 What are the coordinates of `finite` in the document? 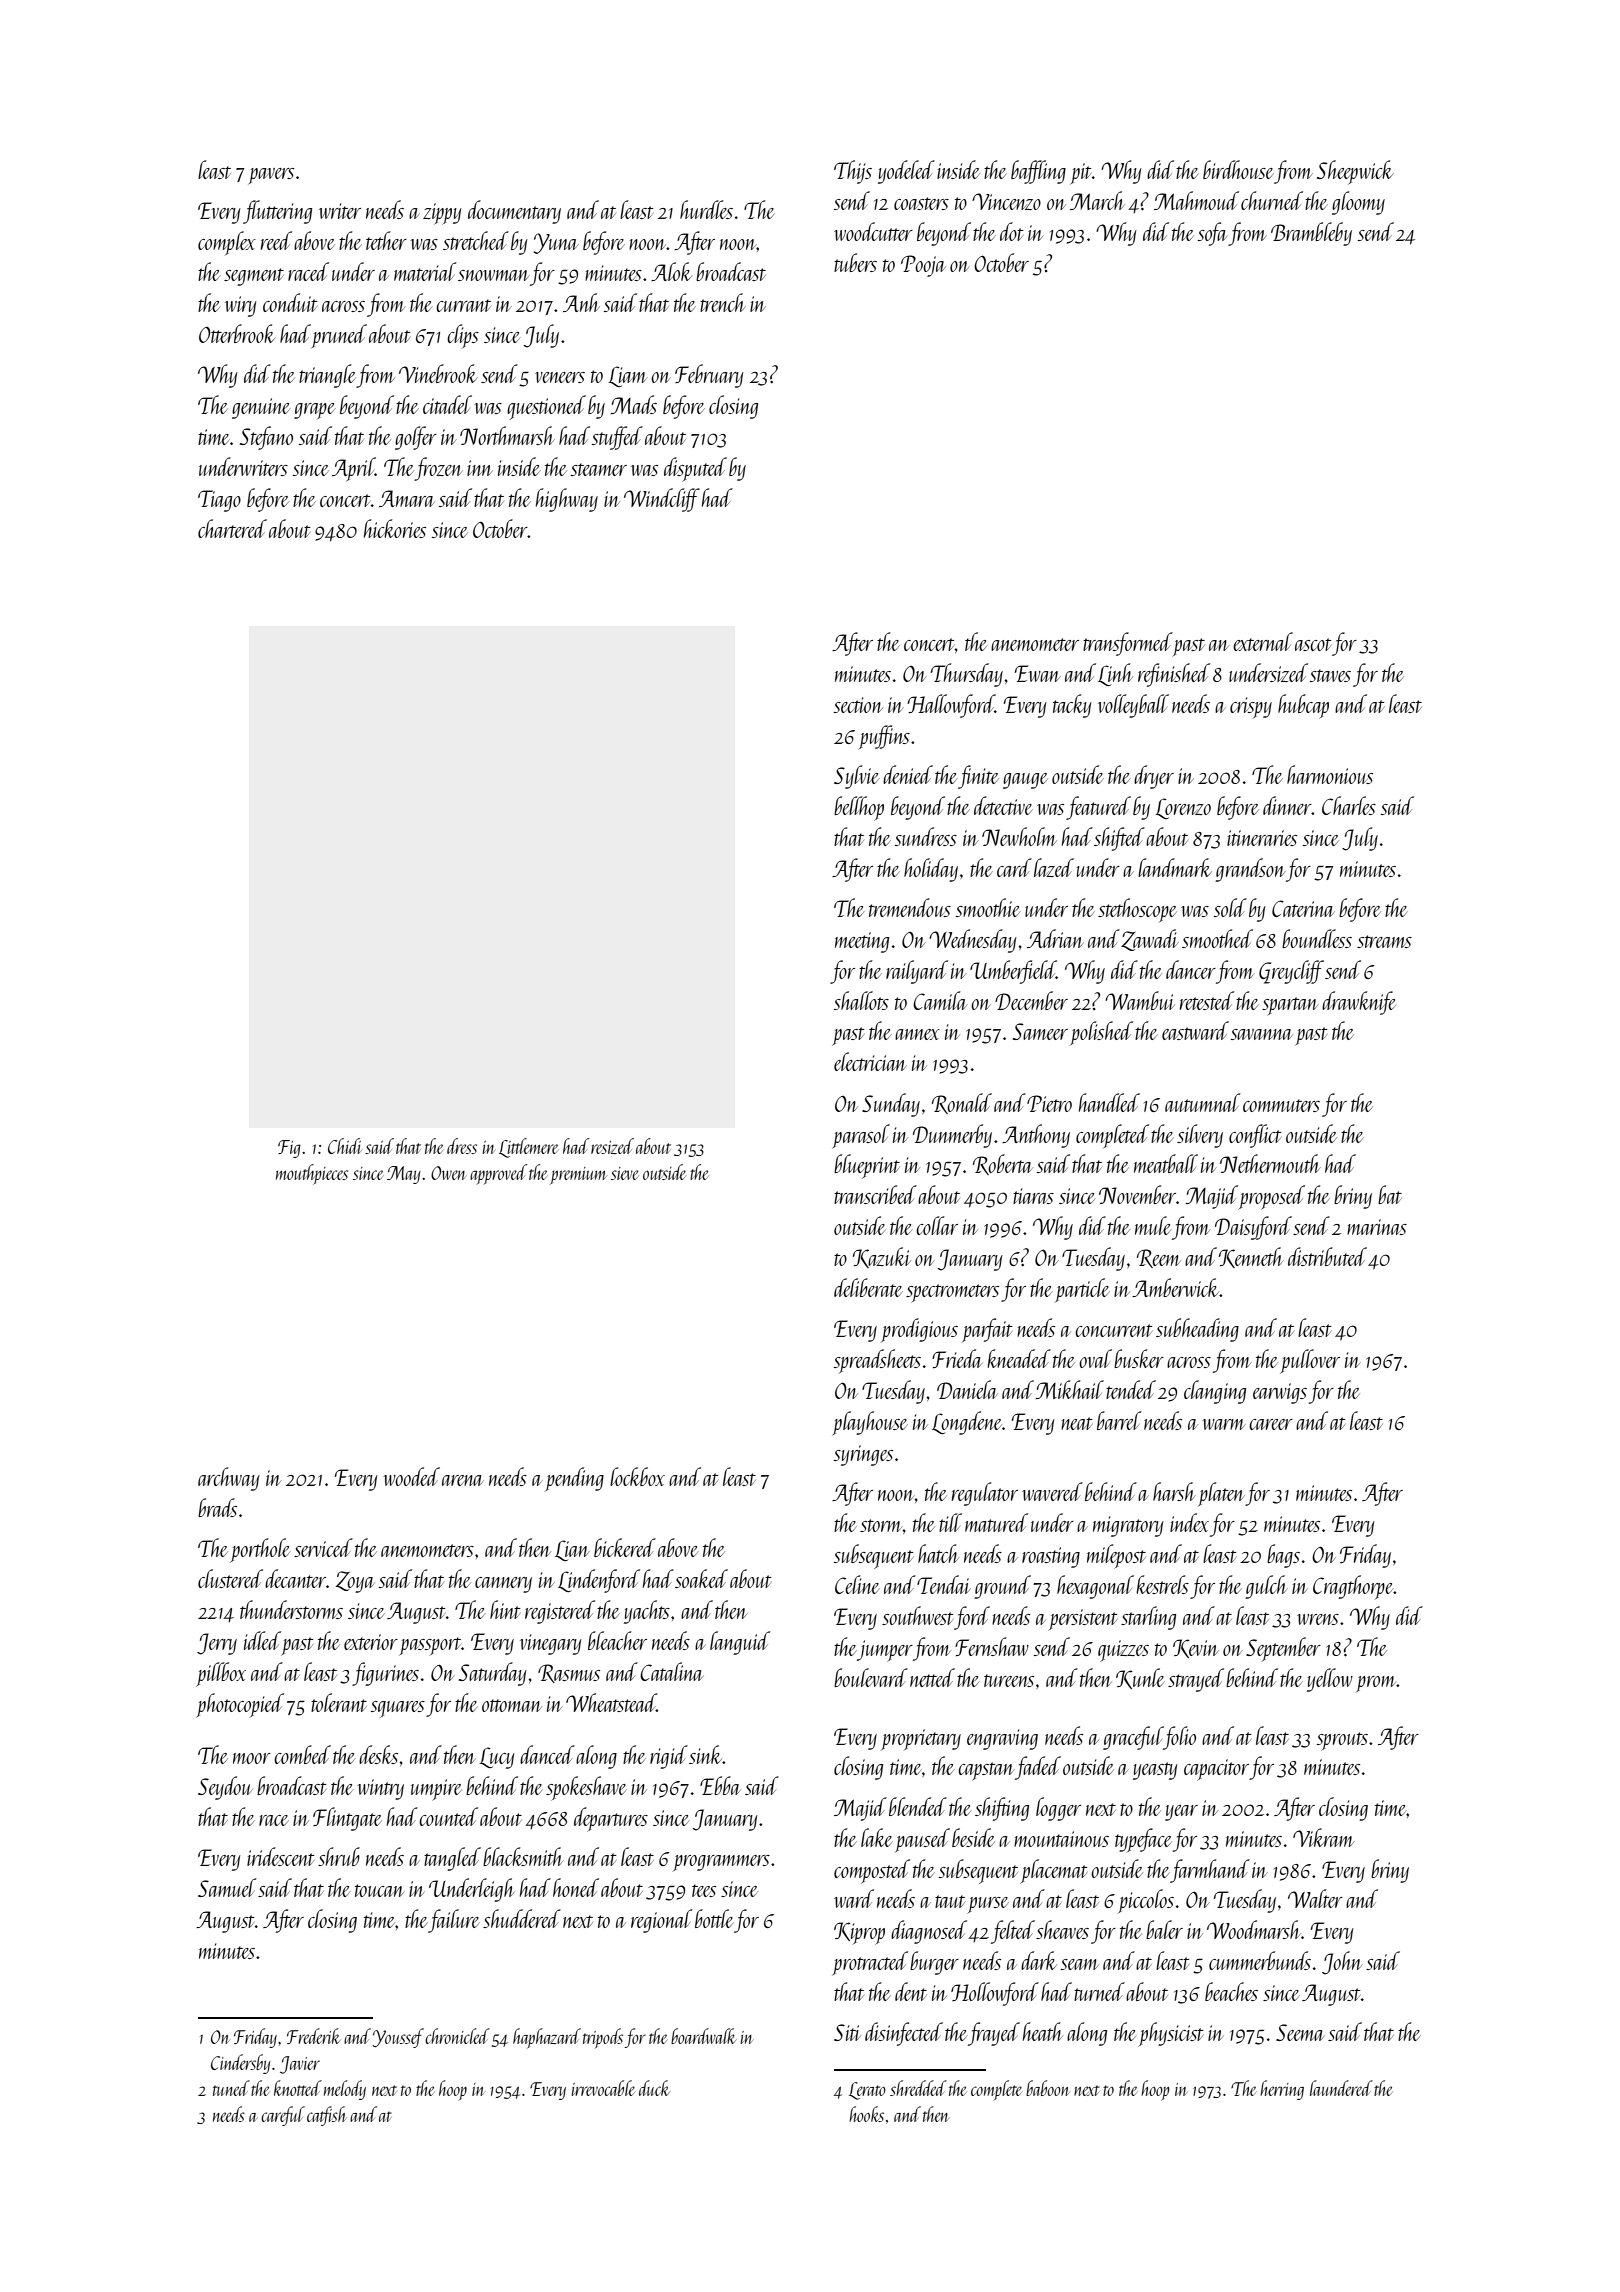 It's located at (978, 777).
